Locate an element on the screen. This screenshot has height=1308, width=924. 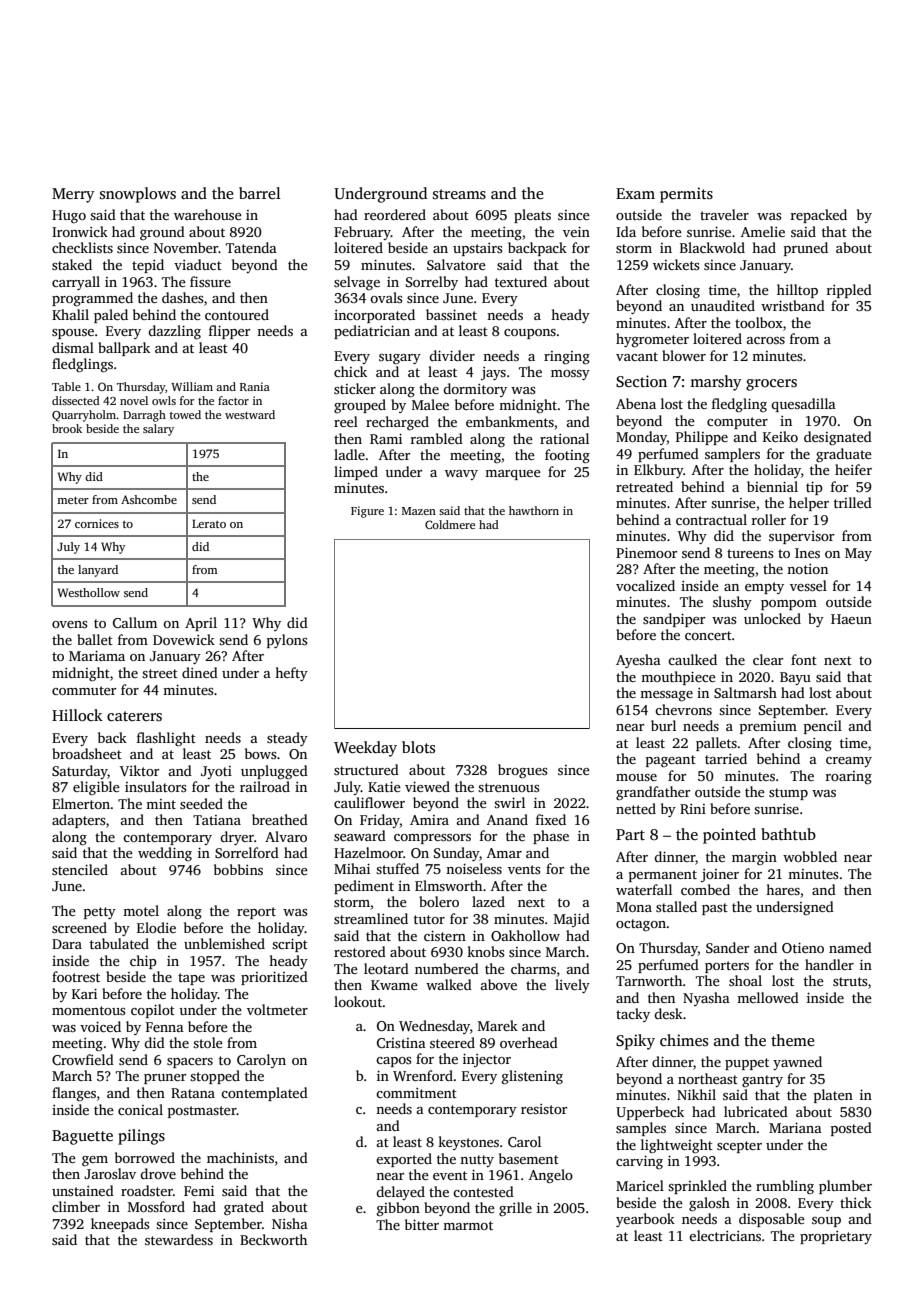
marmot is located at coordinates (468, 1225).
